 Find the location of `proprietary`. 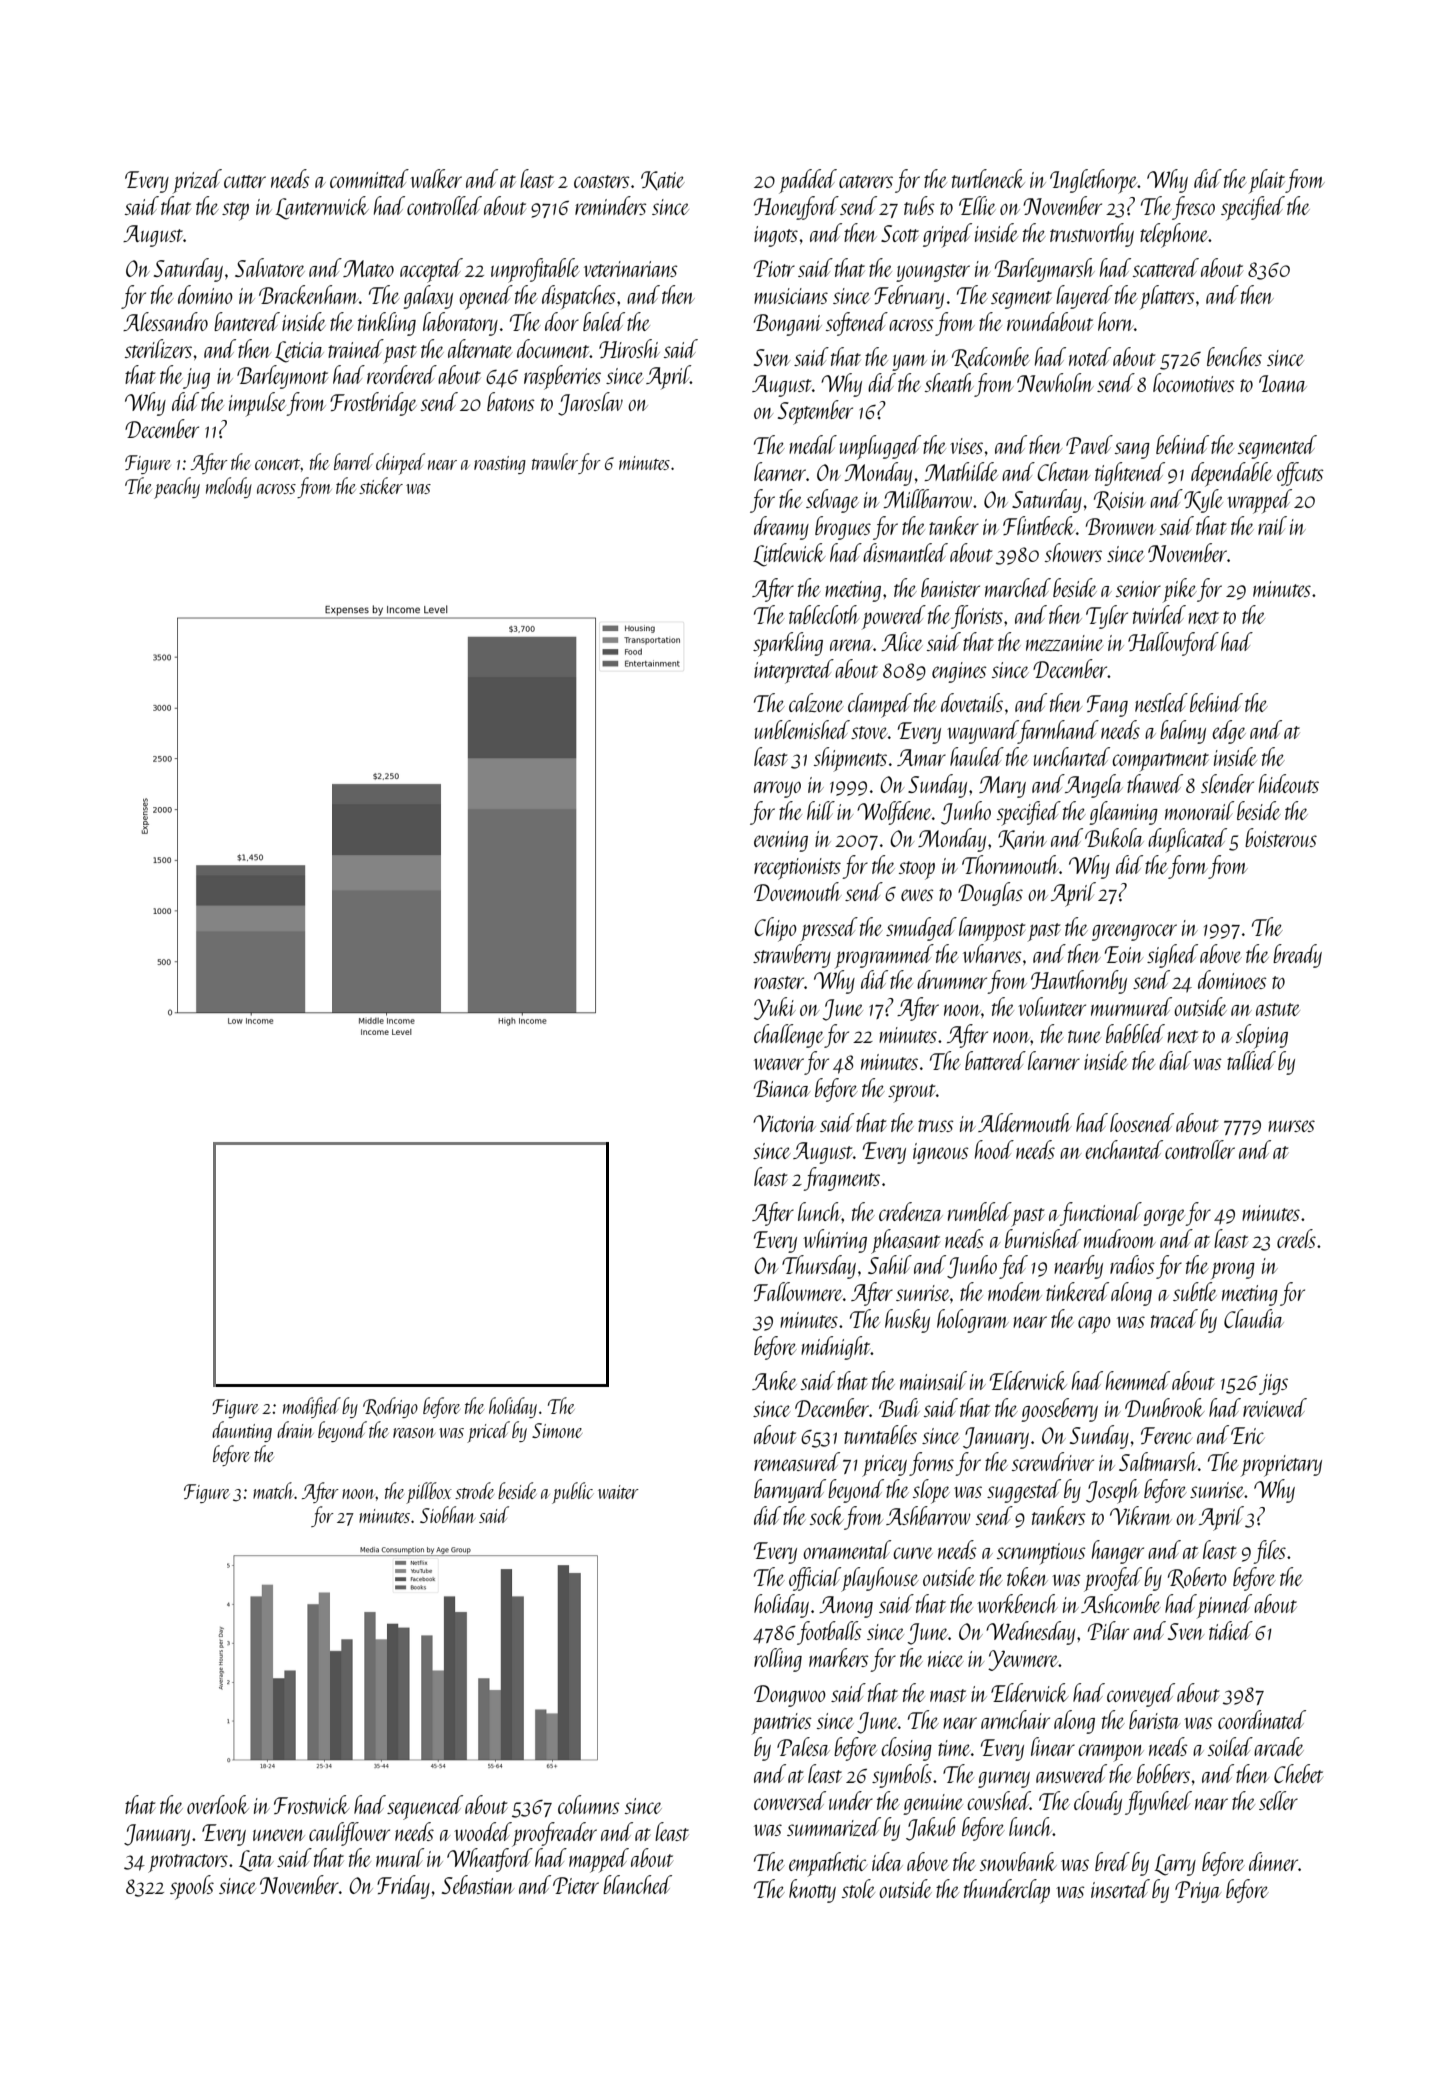

proprietary is located at coordinates (1281, 1466).
